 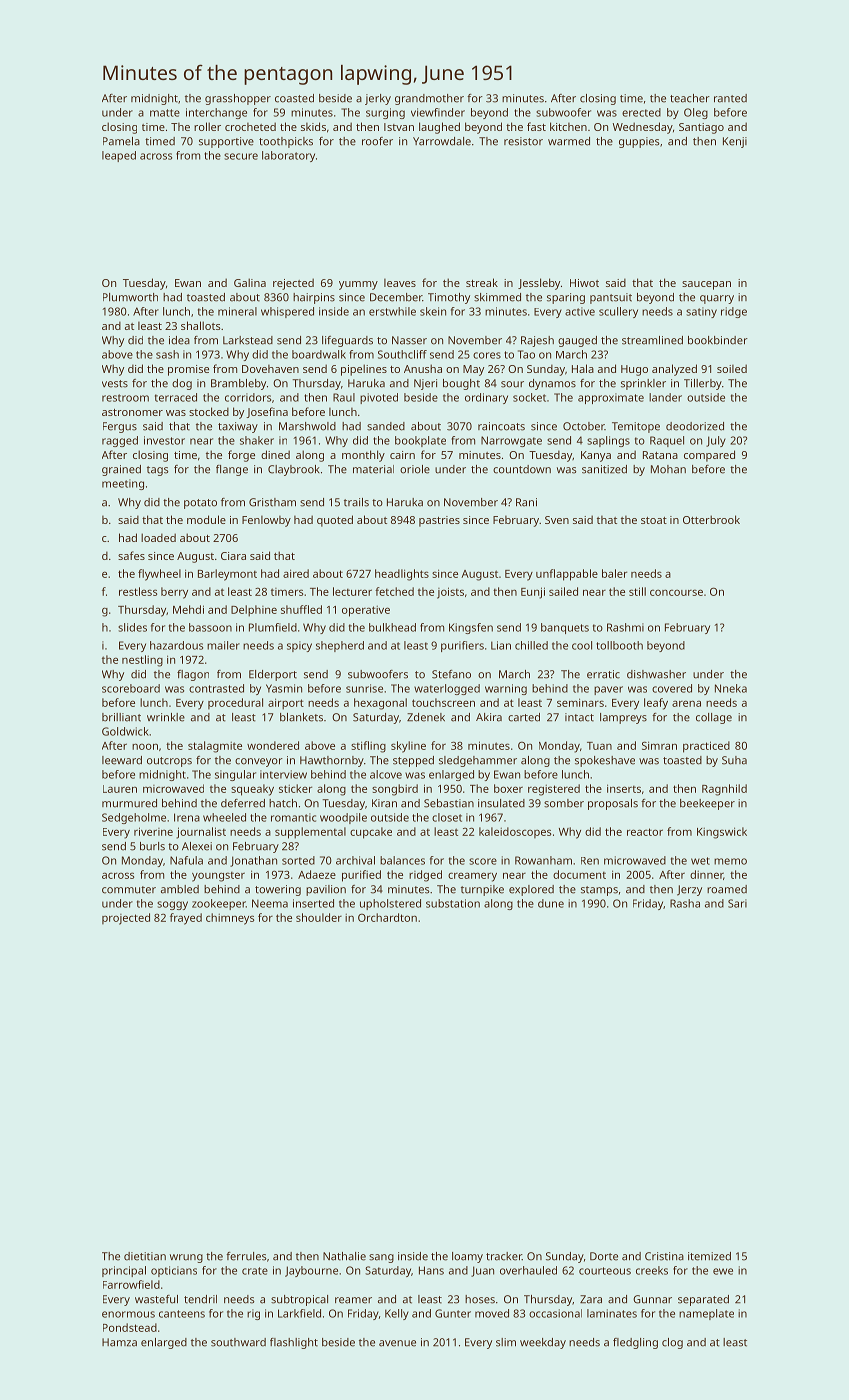 What do you see at coordinates (624, 788) in the screenshot?
I see `inserts` at bounding box center [624, 788].
